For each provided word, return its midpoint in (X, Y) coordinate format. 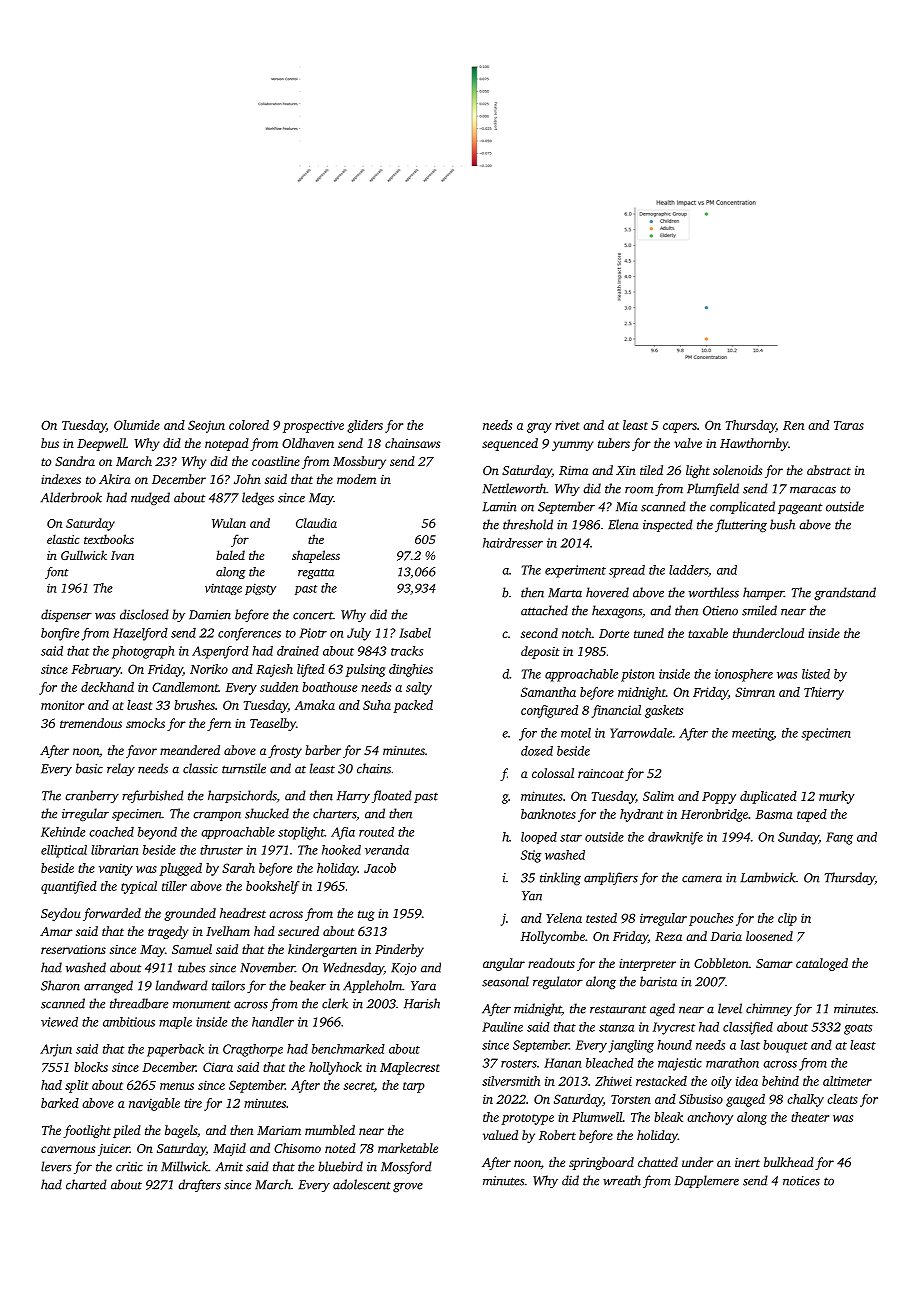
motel (576, 733)
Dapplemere (707, 1181)
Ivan (122, 555)
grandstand (845, 593)
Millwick (184, 1166)
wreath (622, 1180)
